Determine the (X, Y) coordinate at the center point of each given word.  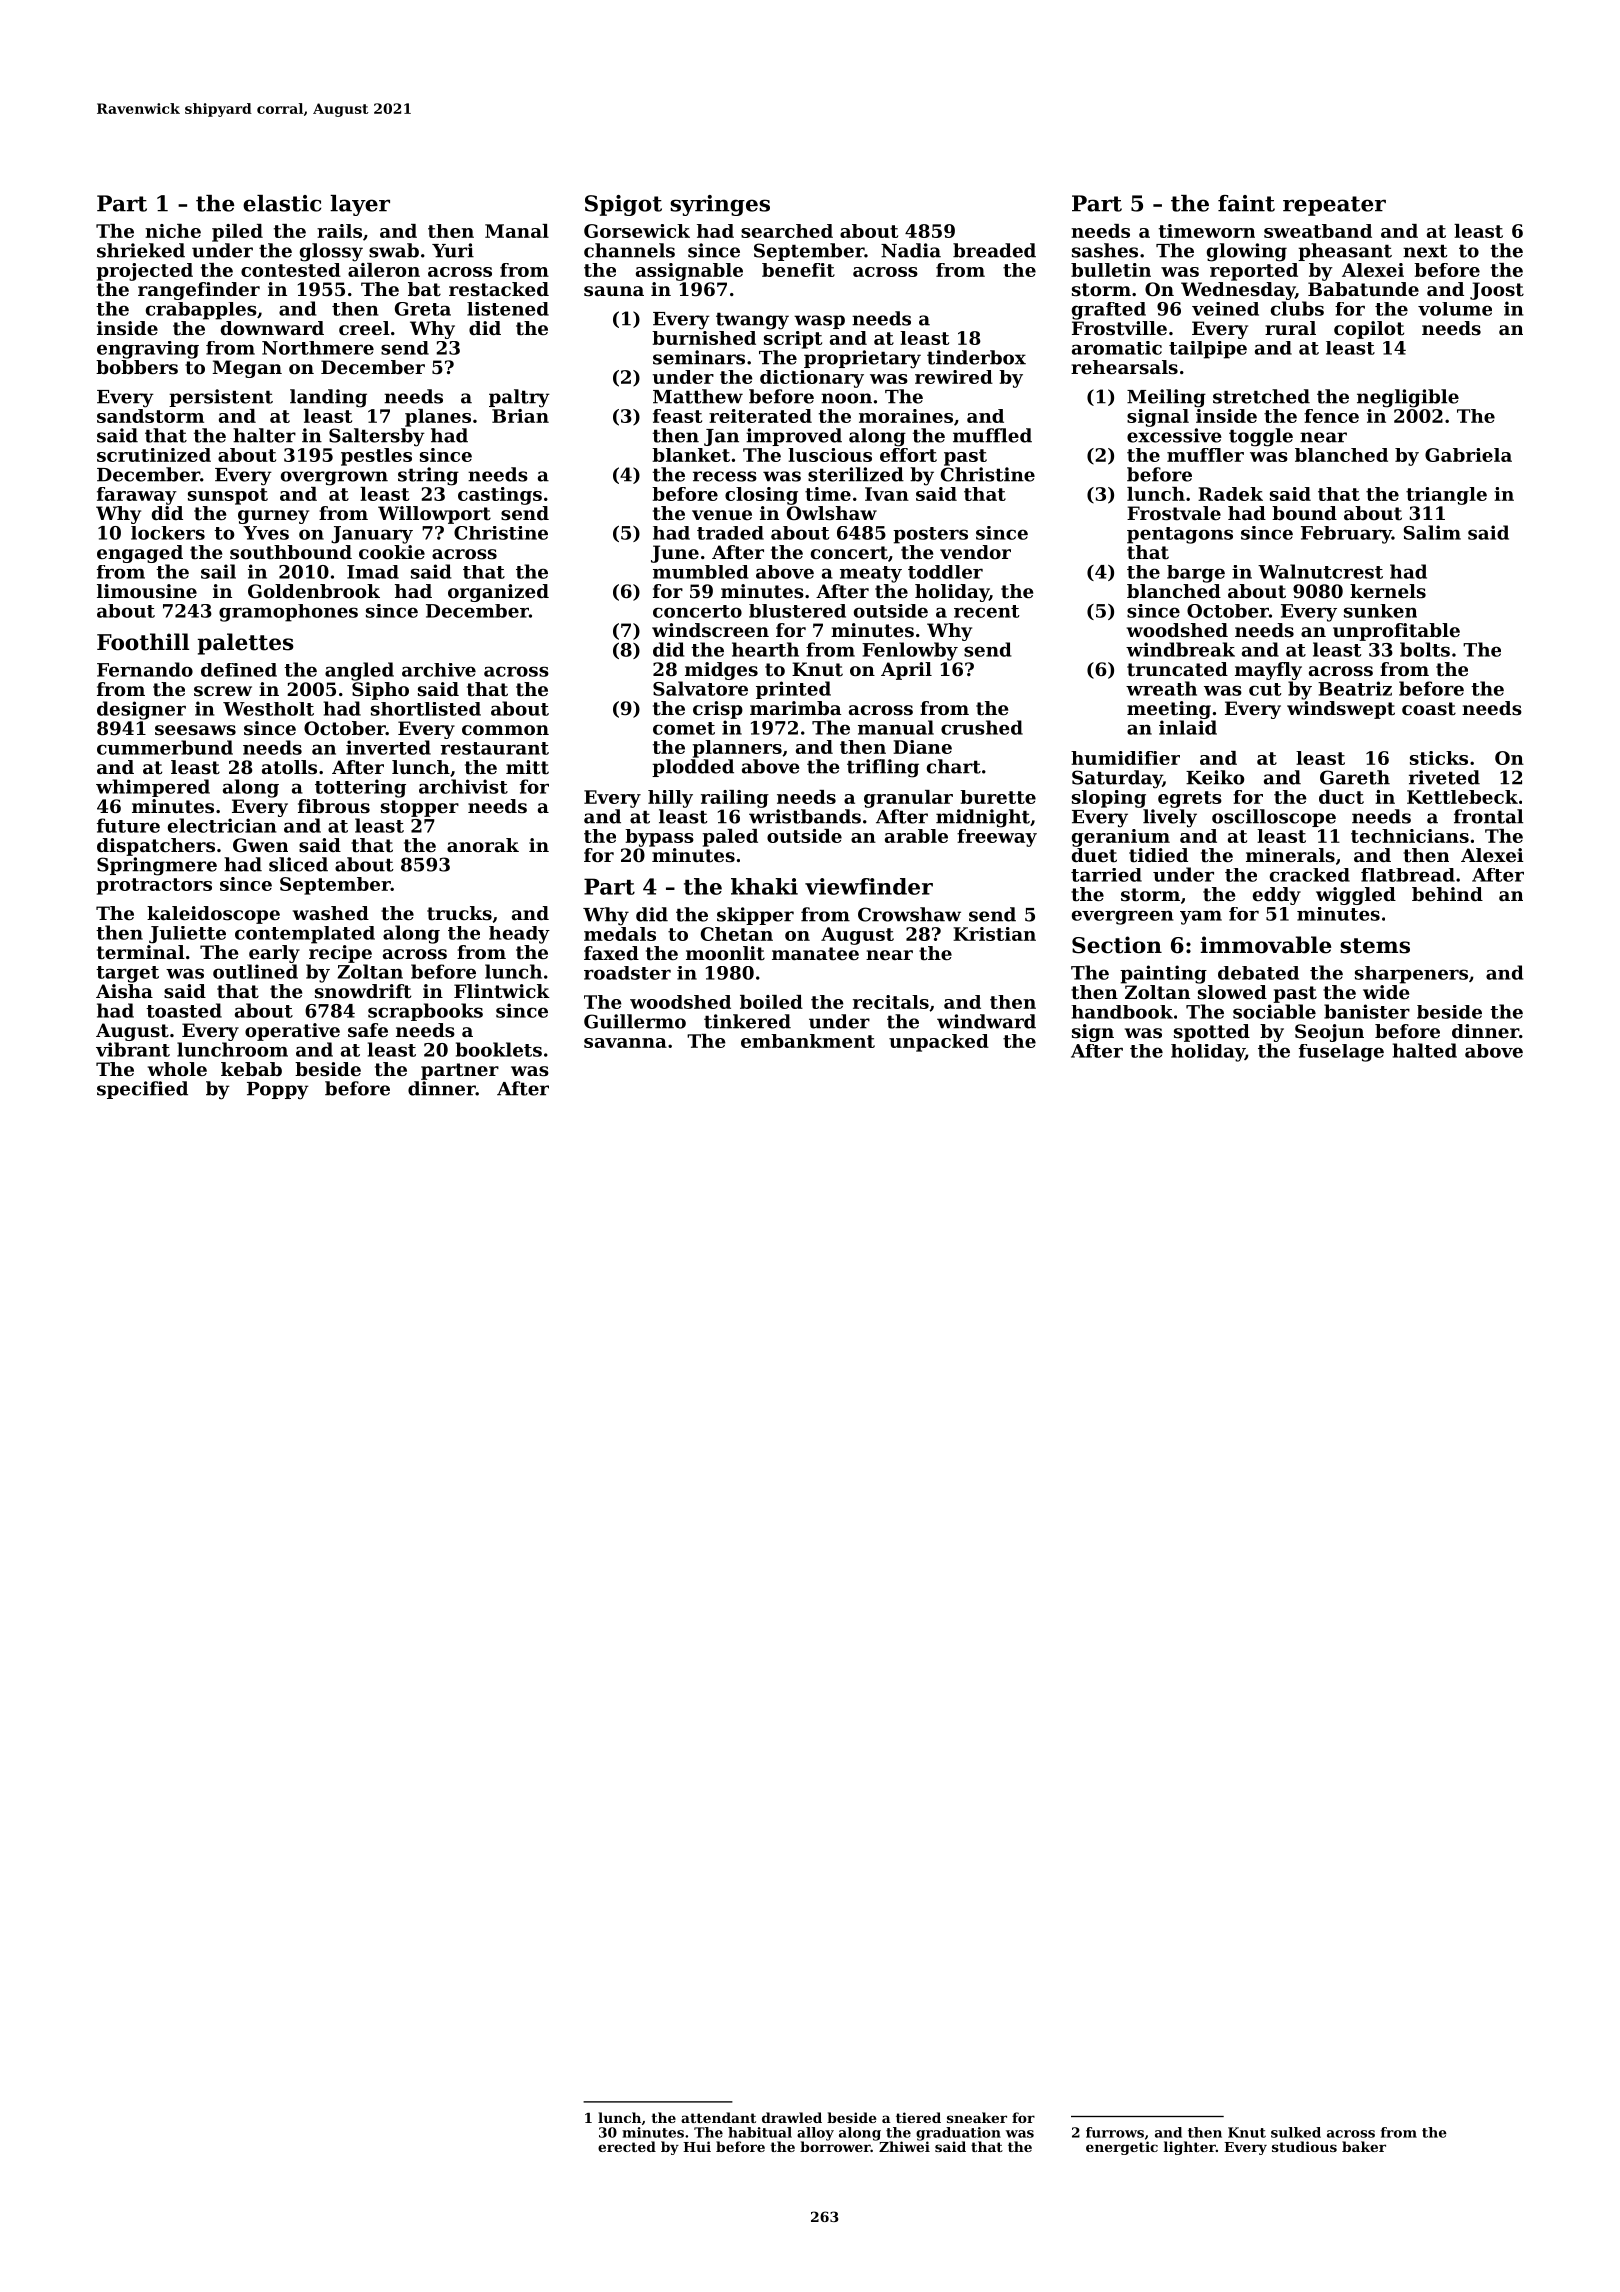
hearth (765, 649)
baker (1364, 2146)
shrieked (141, 250)
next (1425, 251)
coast (1429, 709)
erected (627, 2146)
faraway (137, 496)
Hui (697, 2146)
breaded (994, 250)
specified (142, 1090)
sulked (1296, 2132)
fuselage (1341, 1053)
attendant (718, 2117)
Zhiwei (904, 2146)
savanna (625, 1043)
